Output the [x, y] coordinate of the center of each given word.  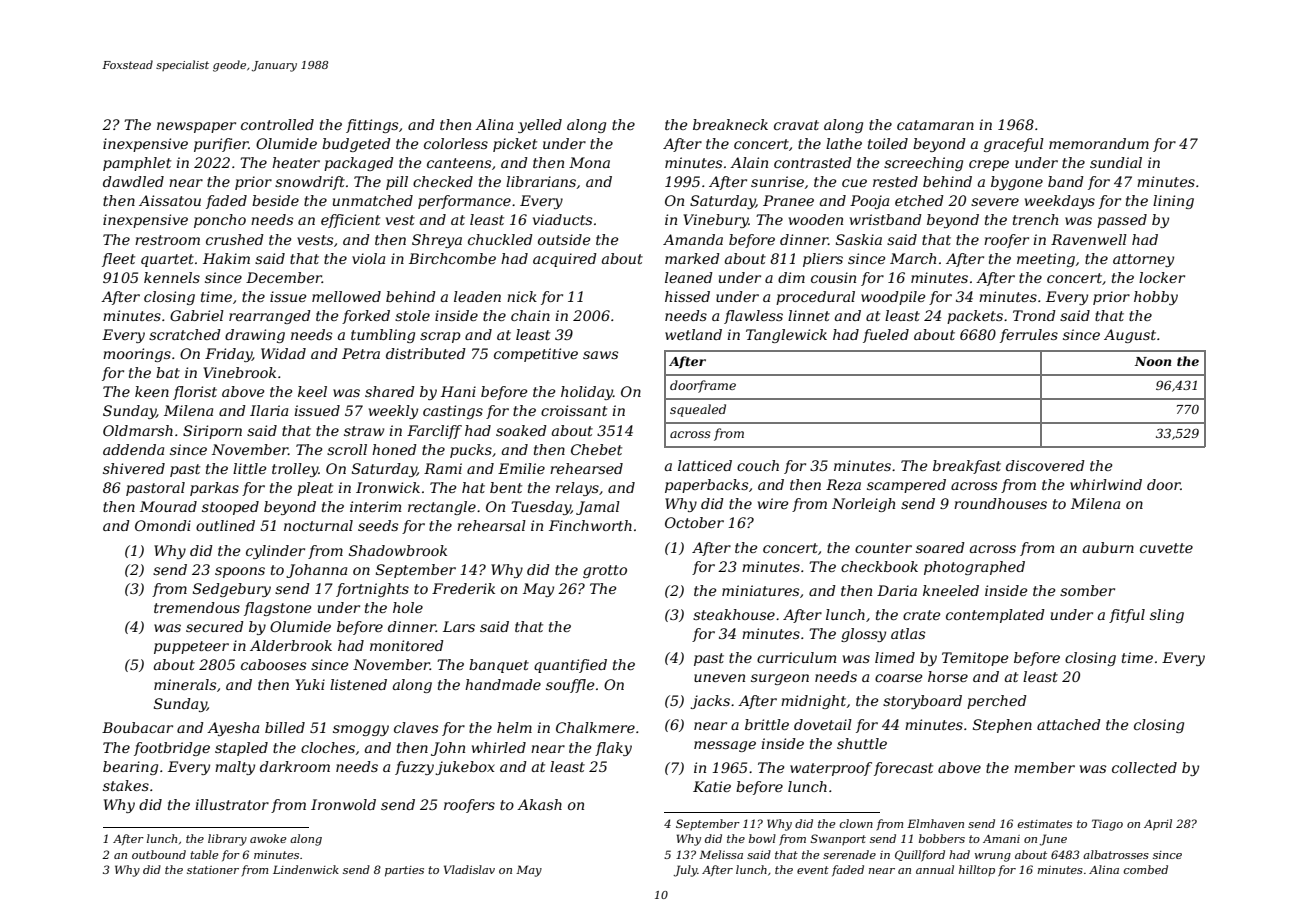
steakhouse [734, 614]
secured [215, 626]
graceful [1014, 145]
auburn [1108, 547]
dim [791, 277]
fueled [886, 336]
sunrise [777, 181]
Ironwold [343, 804]
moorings [137, 355]
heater [296, 162]
